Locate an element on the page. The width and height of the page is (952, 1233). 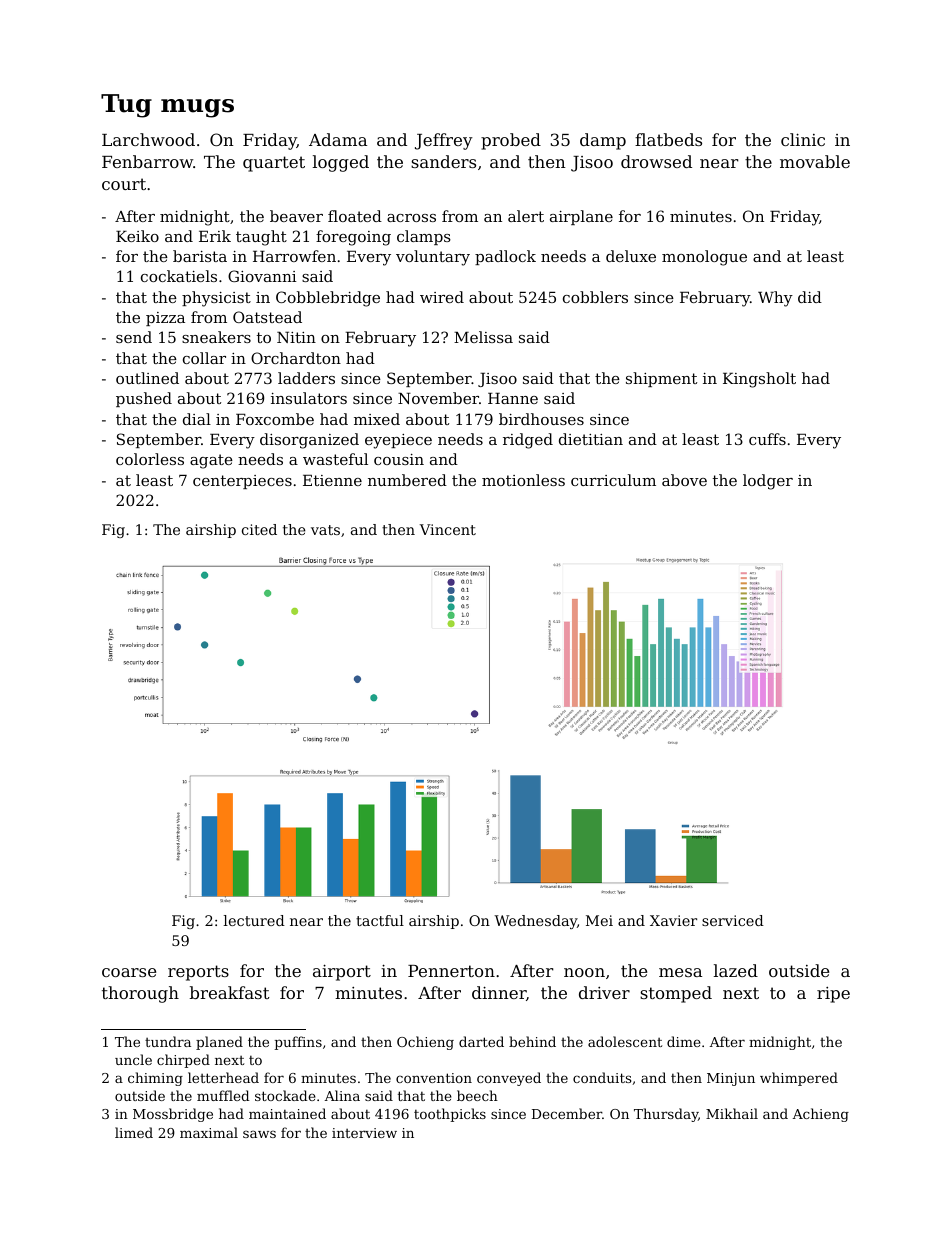
coarse is located at coordinates (129, 972).
